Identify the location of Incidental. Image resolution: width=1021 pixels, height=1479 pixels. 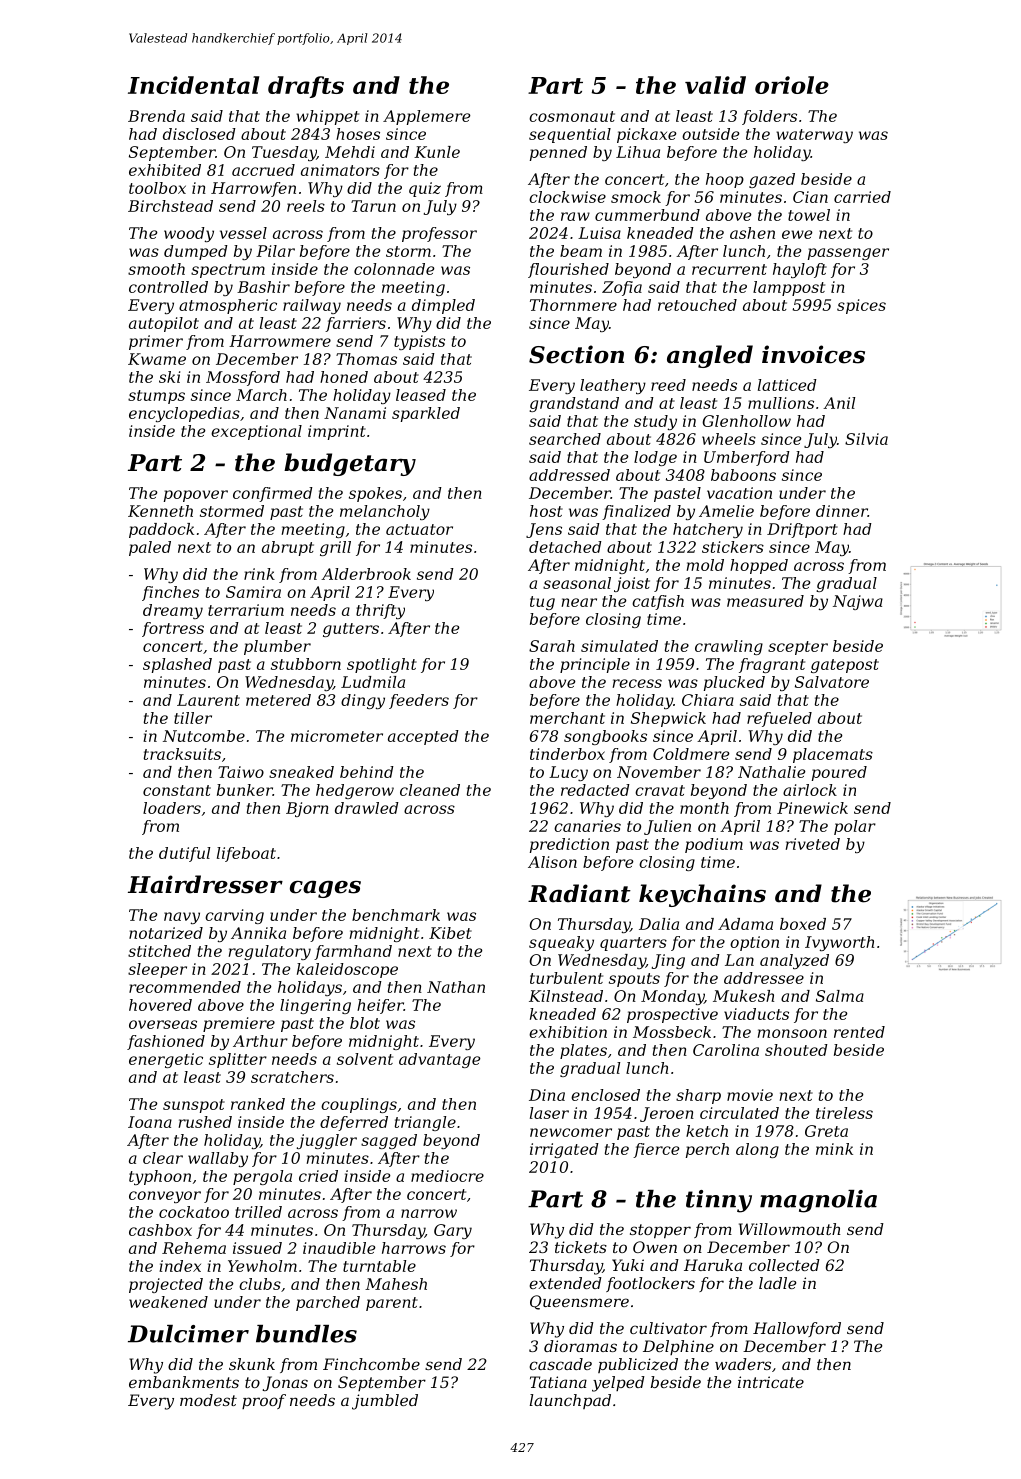
(193, 85).
